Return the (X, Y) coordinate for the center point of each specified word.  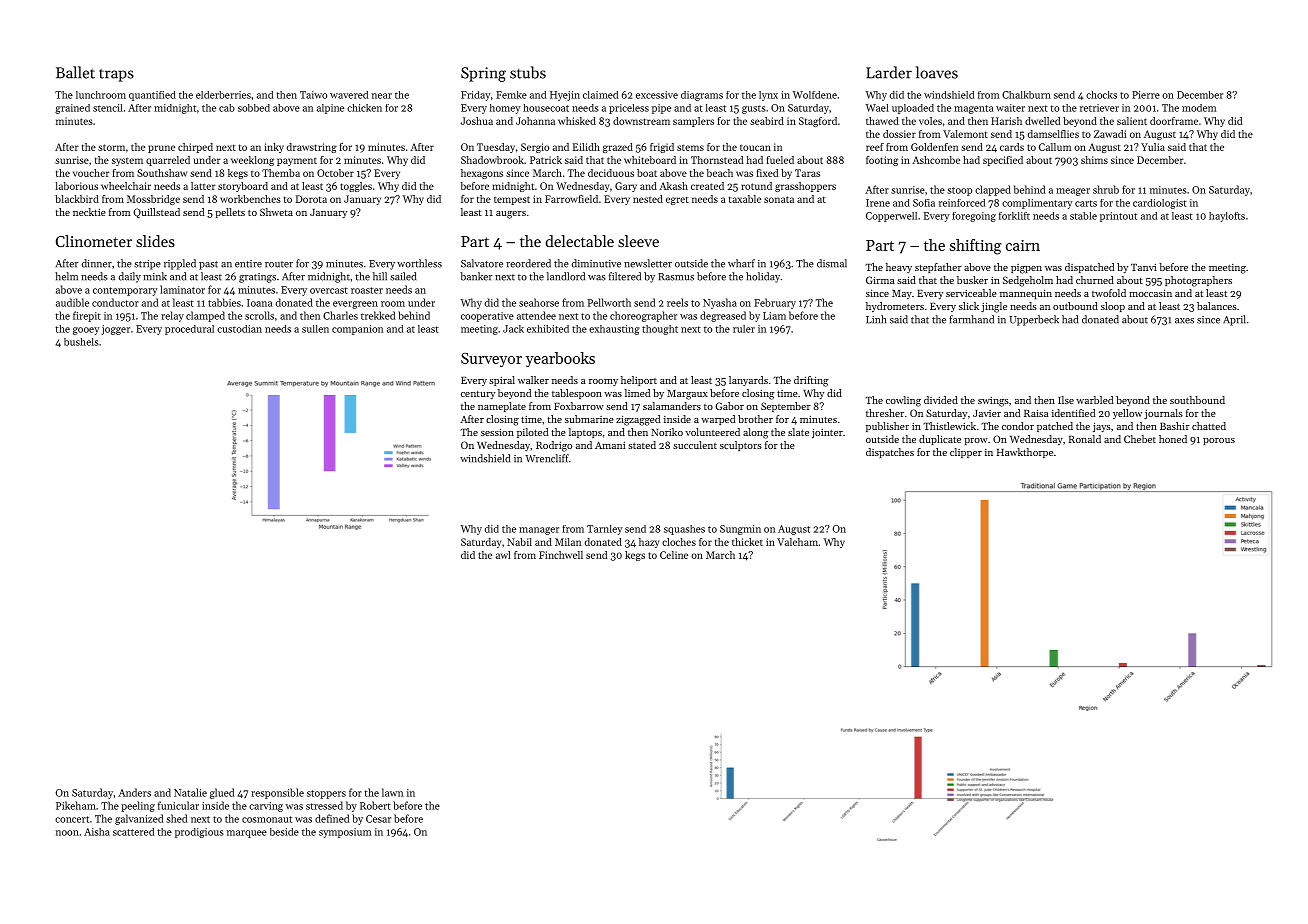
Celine (674, 555)
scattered (133, 832)
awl (503, 555)
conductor (115, 302)
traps (116, 75)
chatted (1209, 426)
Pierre (1146, 95)
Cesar (378, 819)
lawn (392, 792)
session (497, 432)
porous (1219, 441)
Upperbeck (1034, 320)
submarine (589, 419)
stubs (528, 72)
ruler (744, 329)
